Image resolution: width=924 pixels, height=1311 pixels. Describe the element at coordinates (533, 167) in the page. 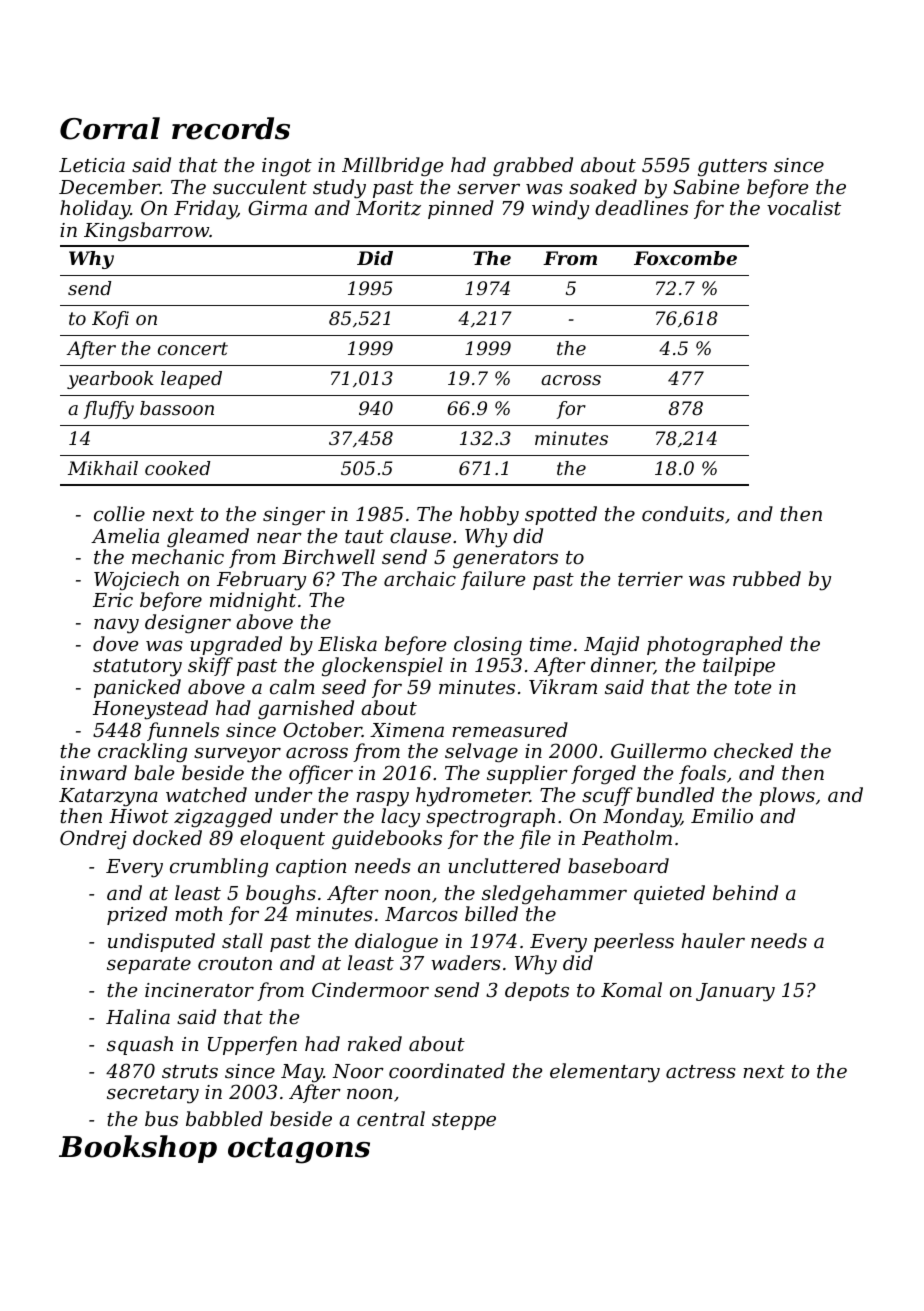

I see `grabbed` at that location.
